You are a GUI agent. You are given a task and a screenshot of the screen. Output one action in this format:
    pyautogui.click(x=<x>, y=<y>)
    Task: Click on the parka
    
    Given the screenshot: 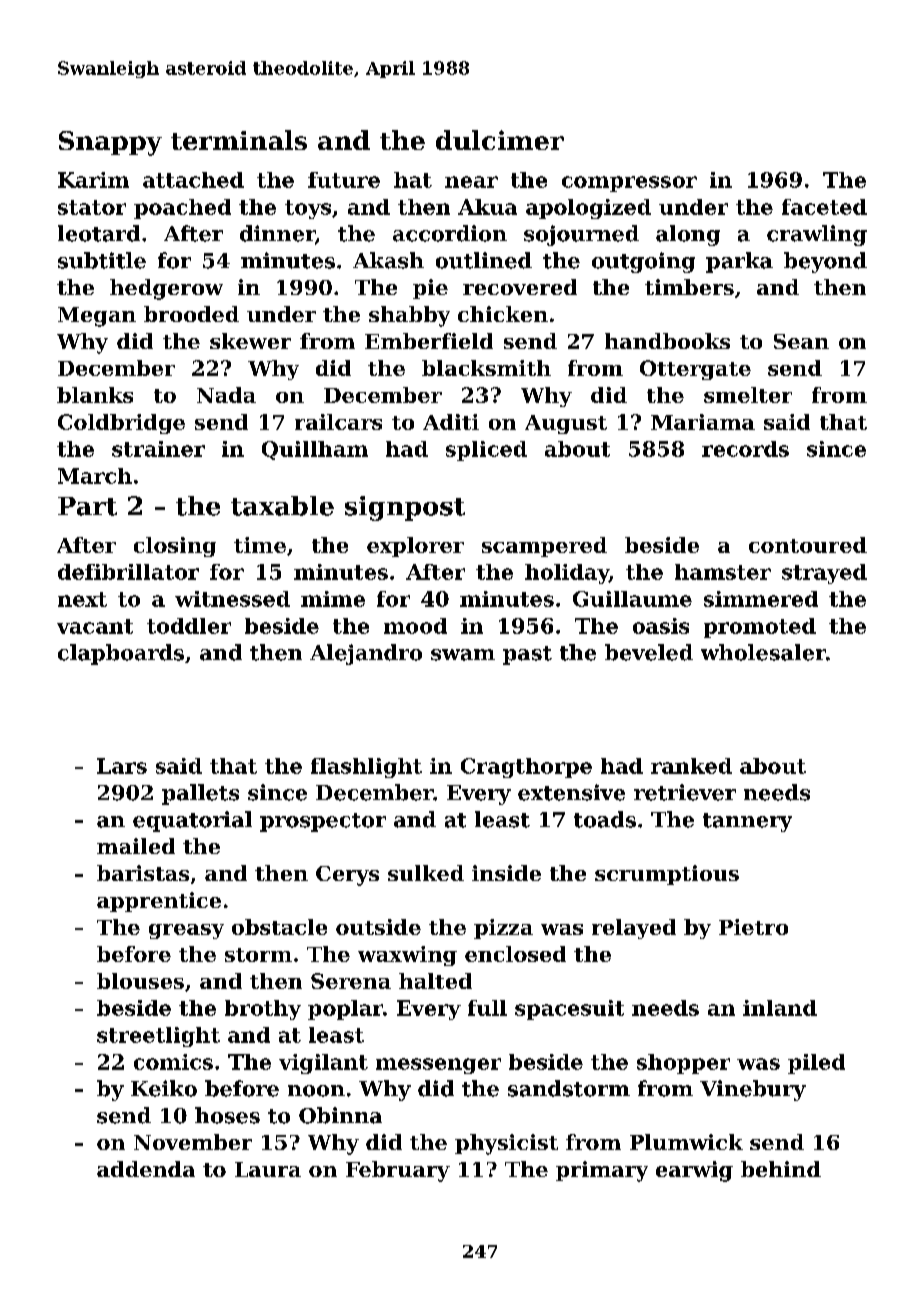 What is the action you would take?
    pyautogui.click(x=739, y=262)
